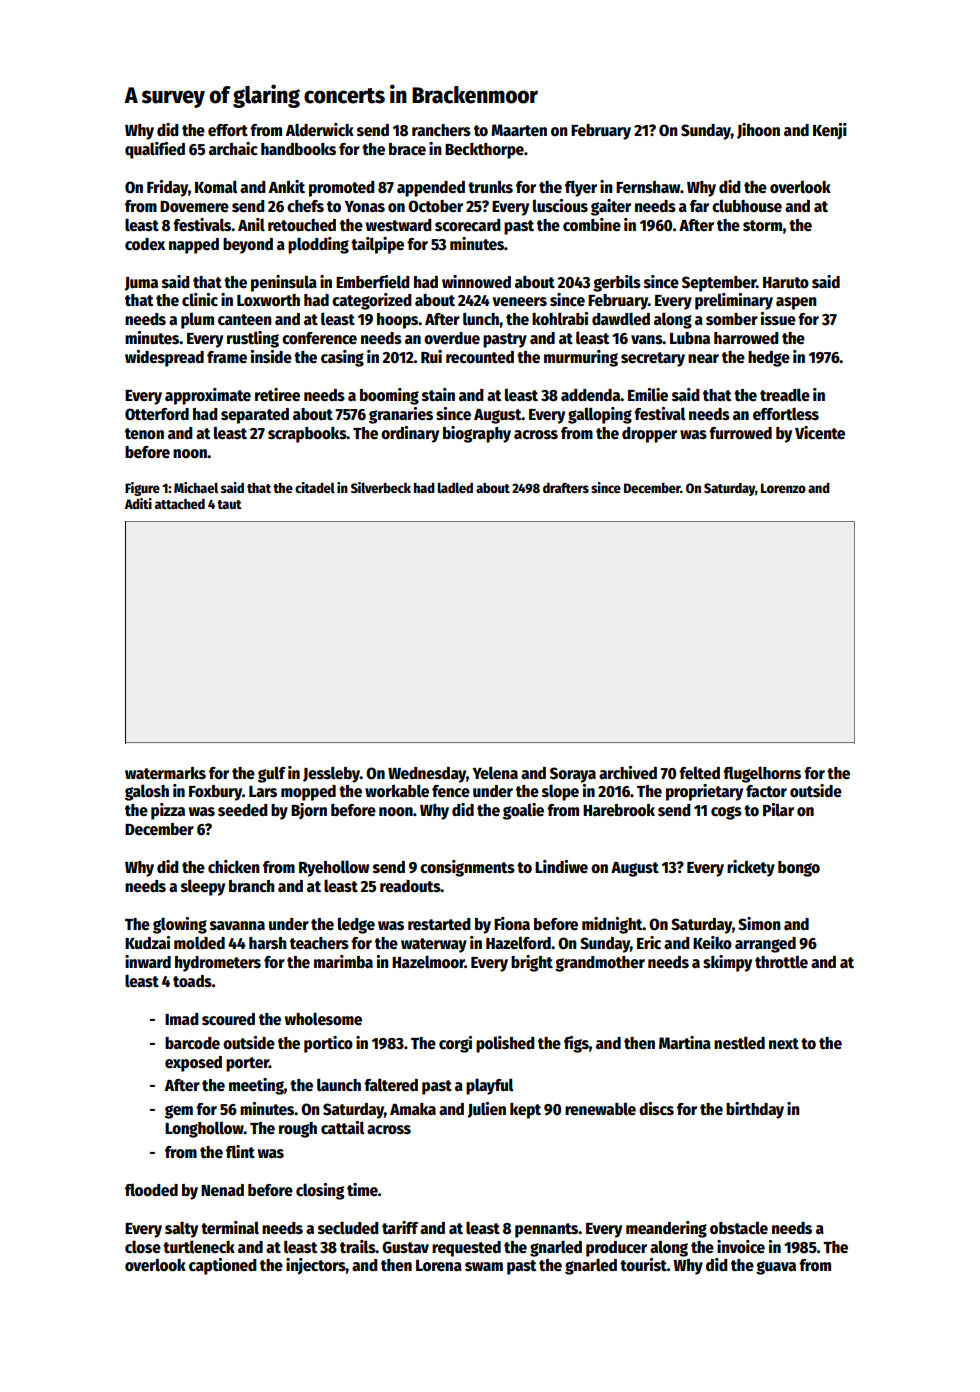 The image size is (980, 1392). What do you see at coordinates (223, 1266) in the page?
I see `captioned` at bounding box center [223, 1266].
